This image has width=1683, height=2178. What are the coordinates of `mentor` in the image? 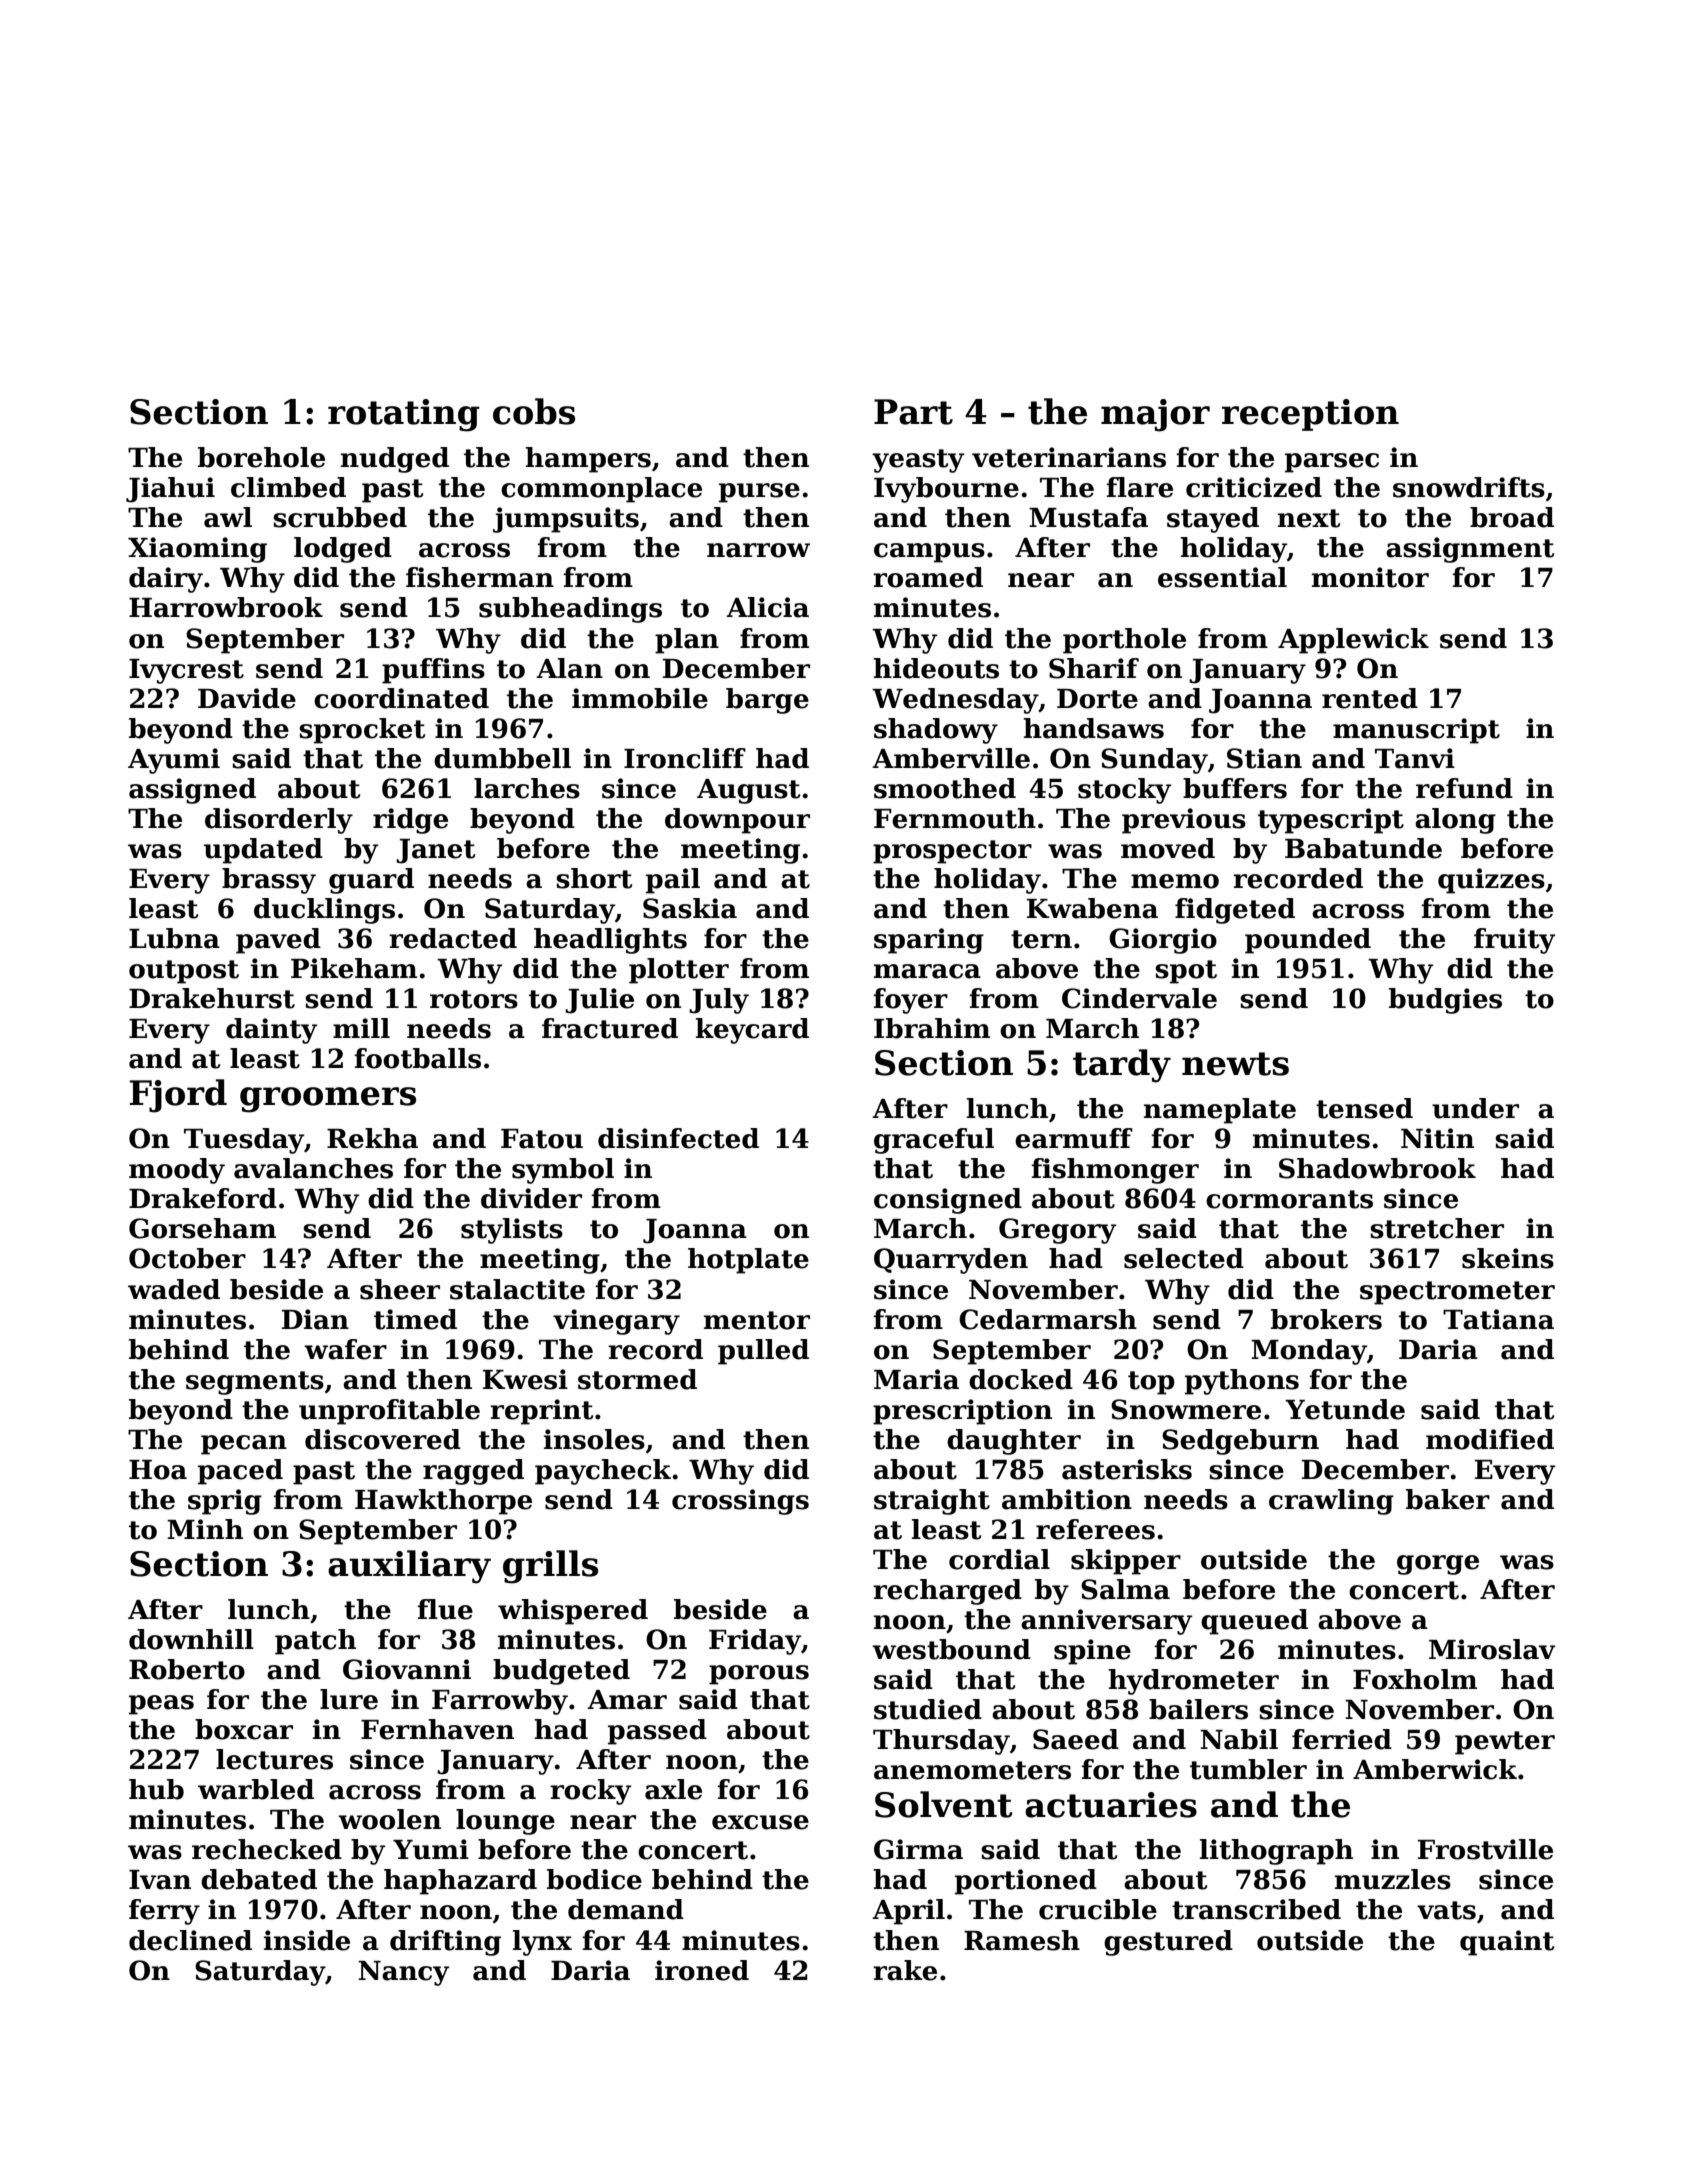 It's located at (757, 1320).
